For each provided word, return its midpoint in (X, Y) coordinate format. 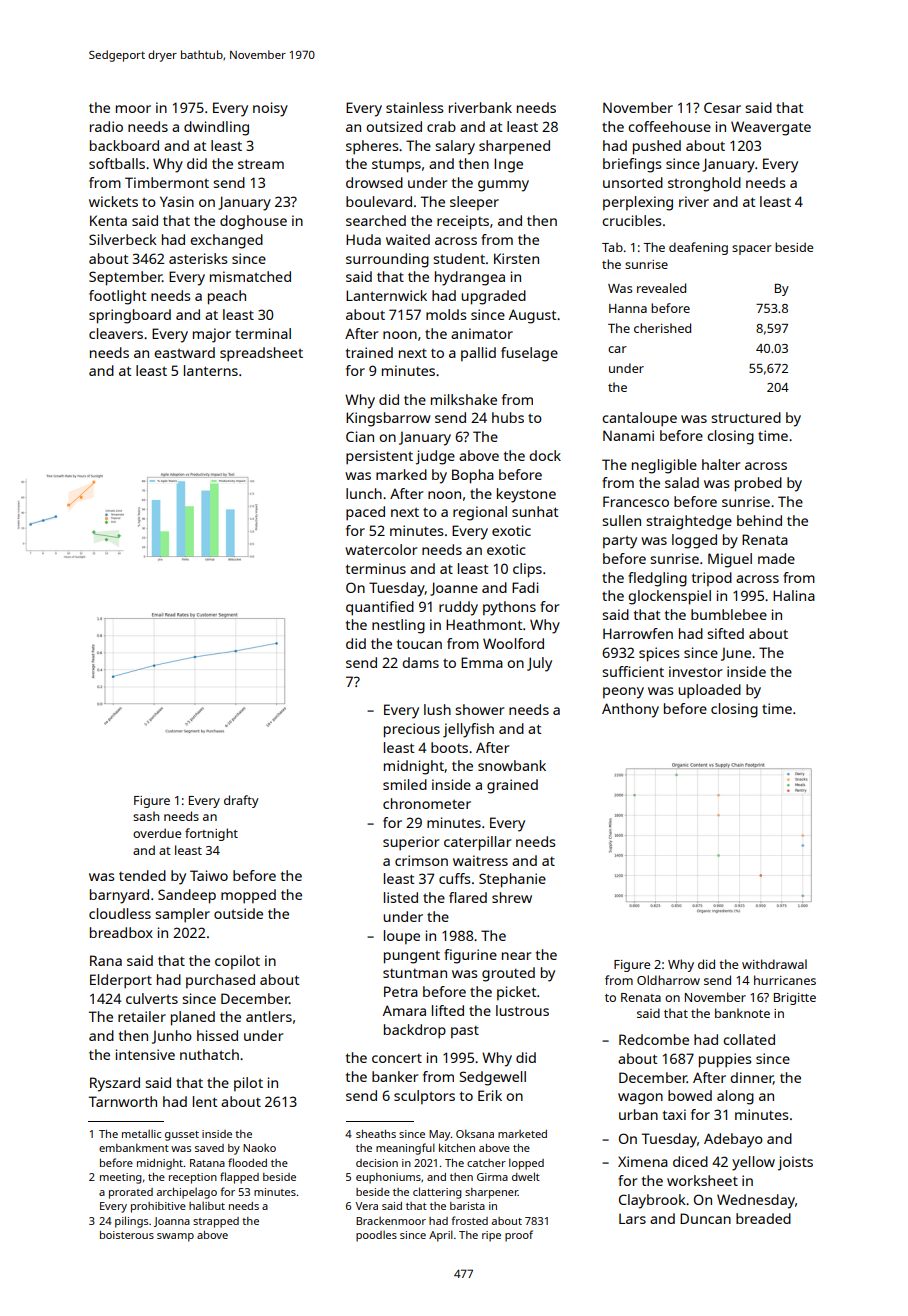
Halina (794, 595)
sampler (182, 915)
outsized (394, 126)
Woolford (513, 643)
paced (365, 513)
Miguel (730, 560)
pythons (509, 608)
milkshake (464, 399)
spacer (752, 250)
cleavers (116, 333)
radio (106, 126)
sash (146, 816)
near (516, 956)
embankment (134, 1147)
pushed (657, 147)
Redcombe (654, 1039)
